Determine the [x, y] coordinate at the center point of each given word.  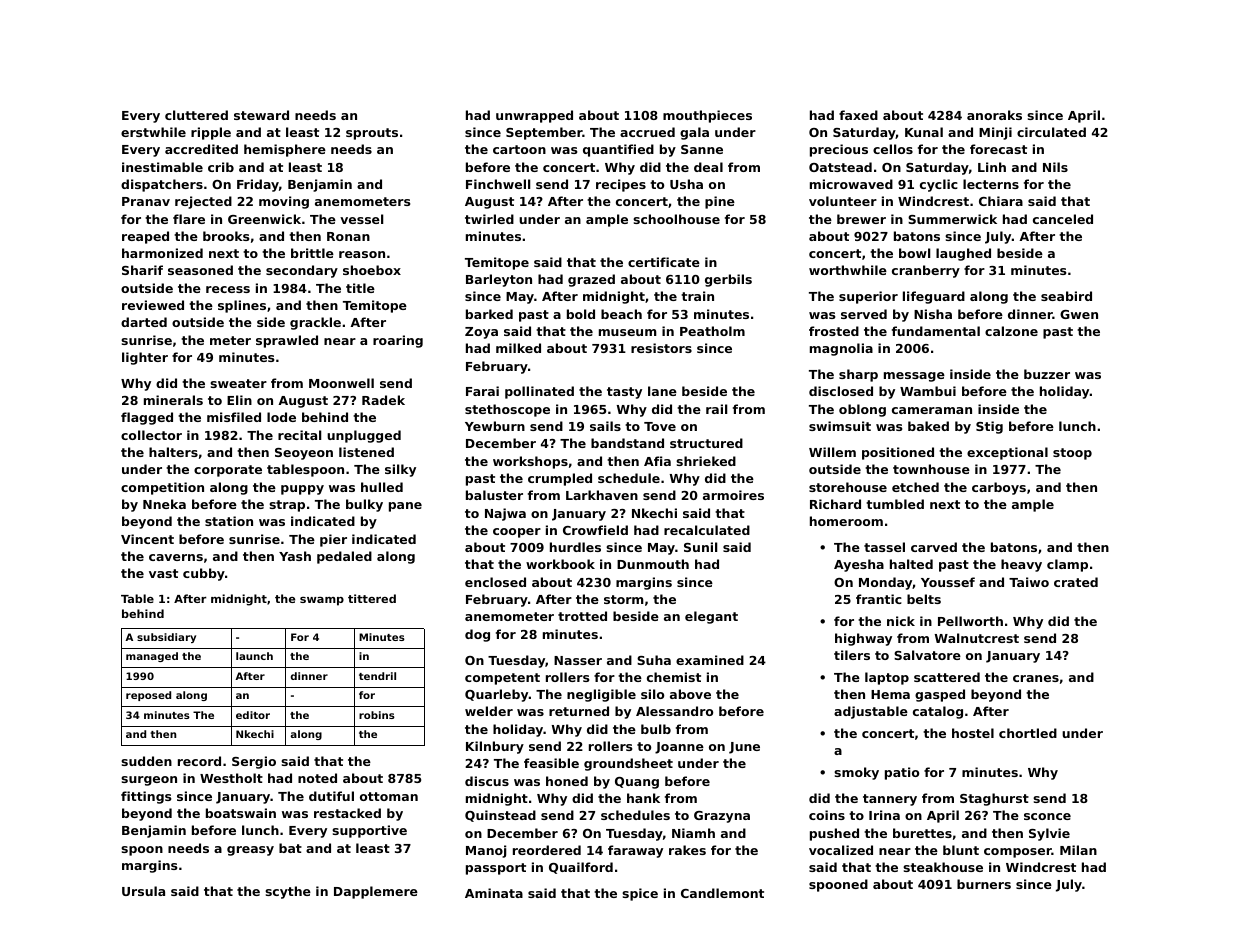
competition [162, 488]
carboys [999, 488]
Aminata [494, 893]
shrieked [706, 461]
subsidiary [166, 638]
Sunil [700, 547]
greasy [250, 851]
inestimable [162, 167]
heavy [1021, 565]
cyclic [939, 185]
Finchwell [498, 184]
